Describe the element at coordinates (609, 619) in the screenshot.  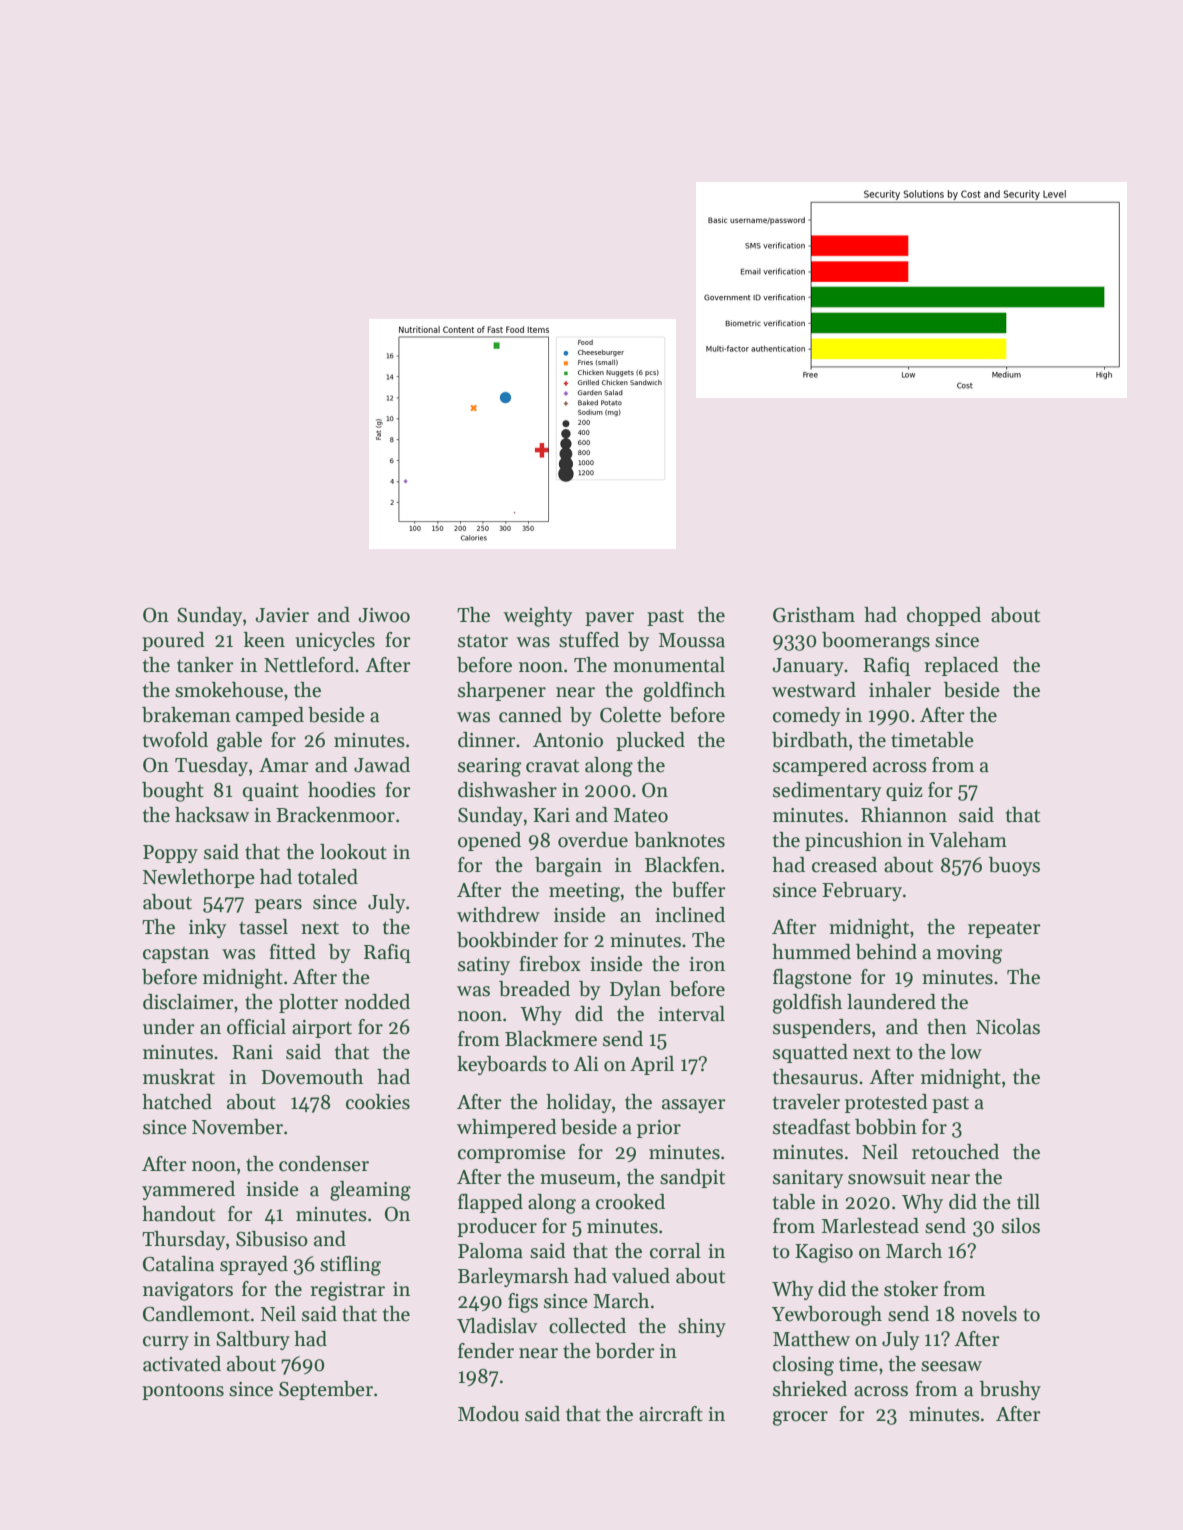
I see `paver` at that location.
